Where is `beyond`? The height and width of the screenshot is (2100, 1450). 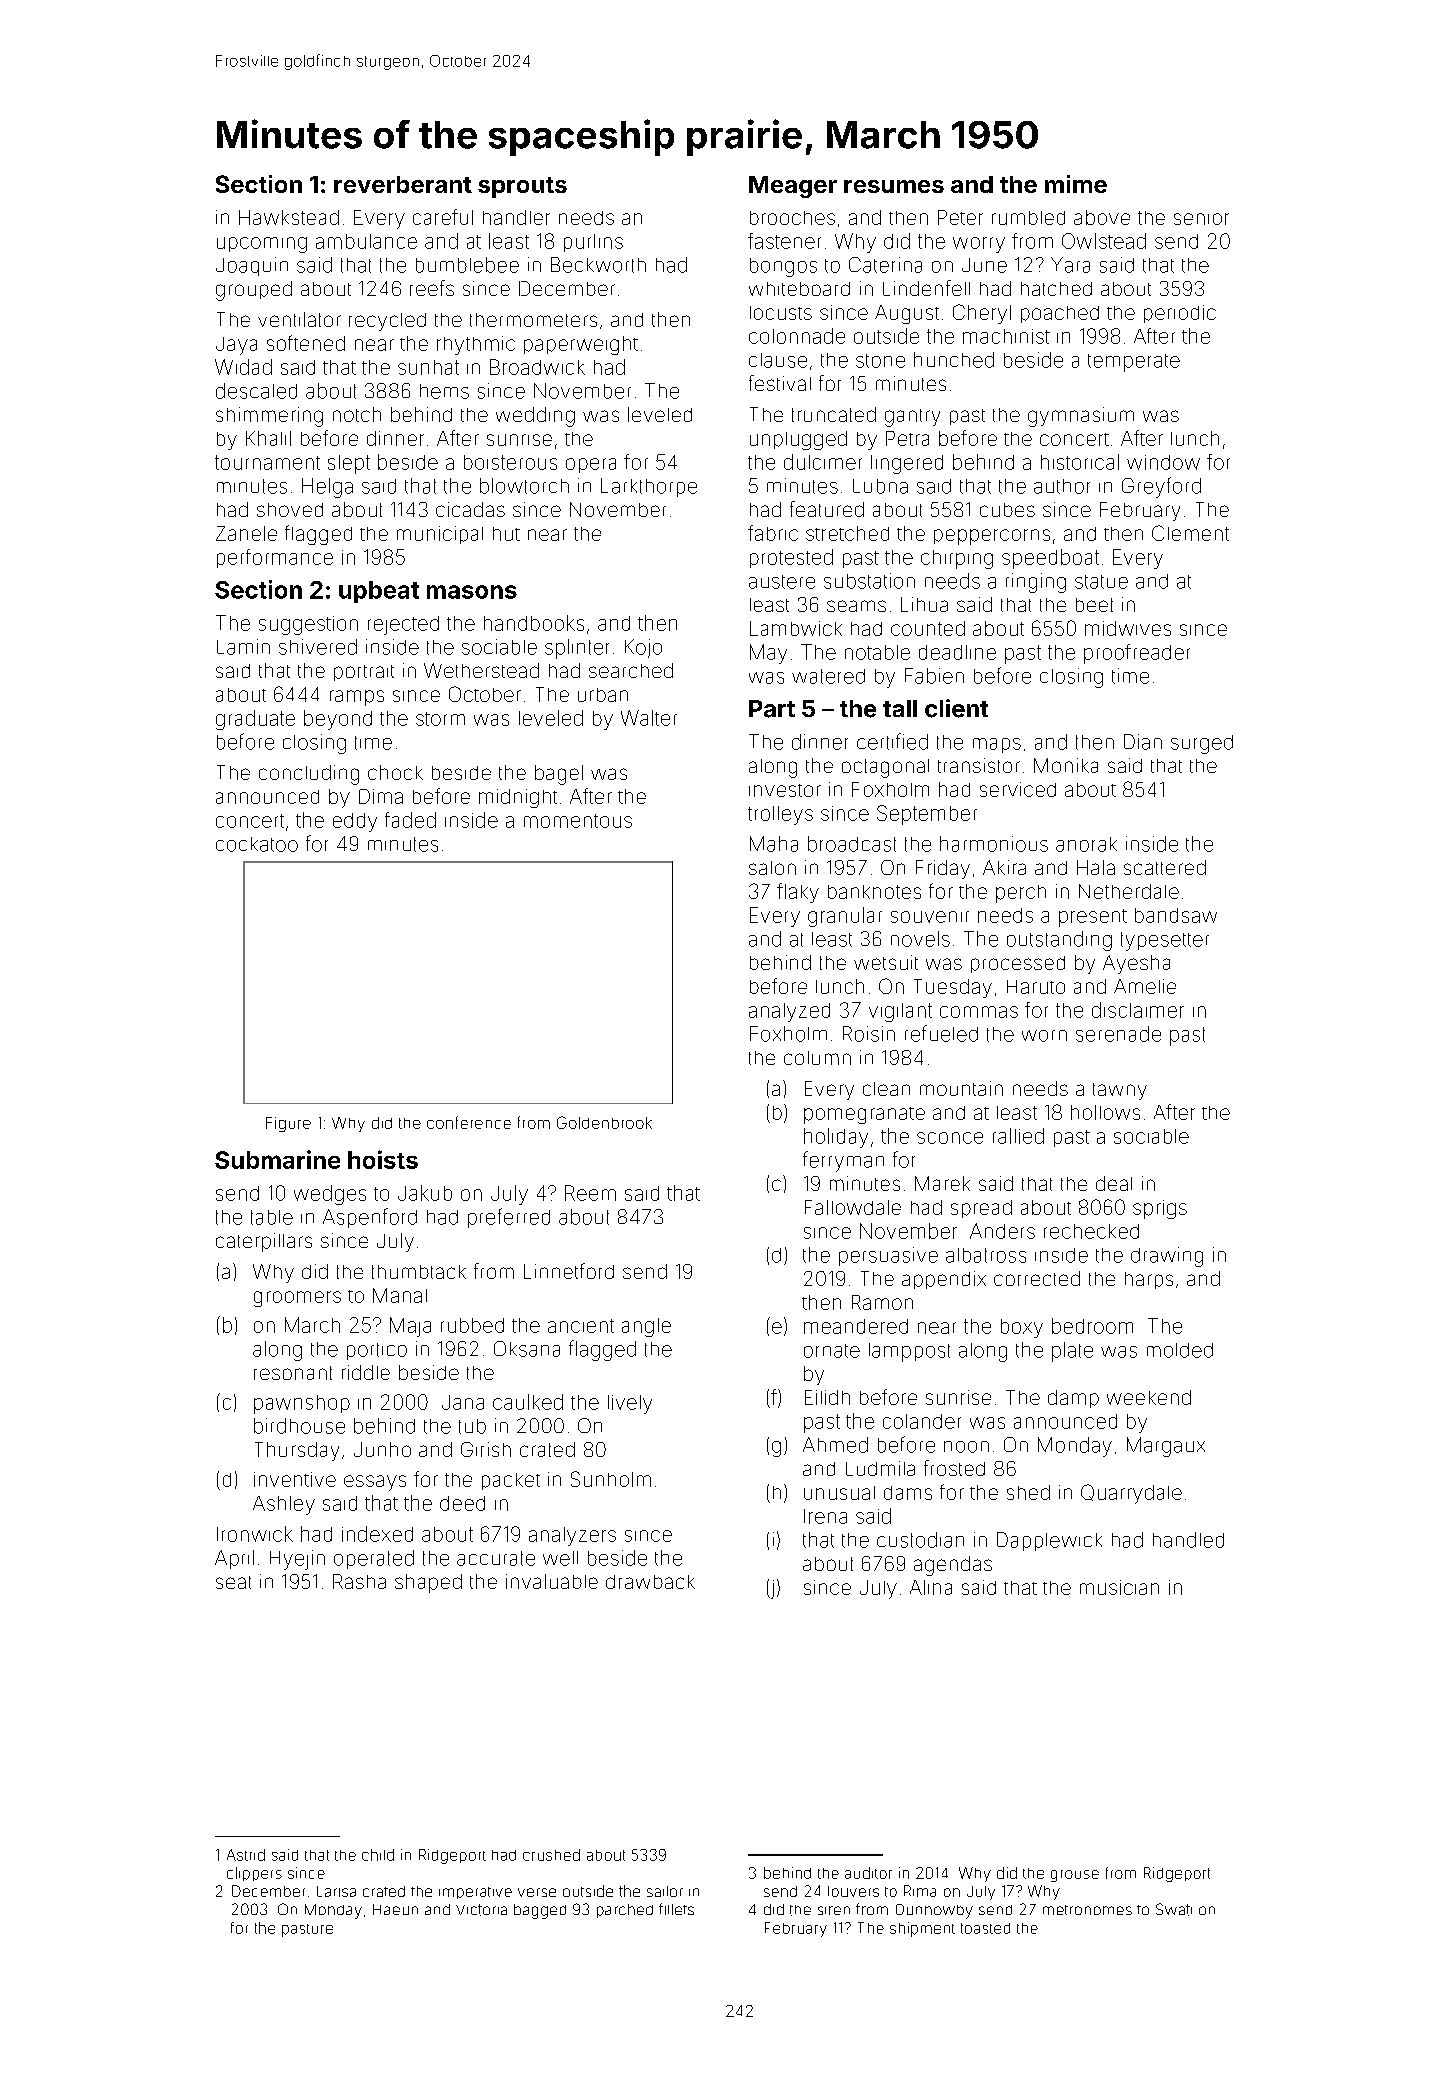 beyond is located at coordinates (338, 720).
